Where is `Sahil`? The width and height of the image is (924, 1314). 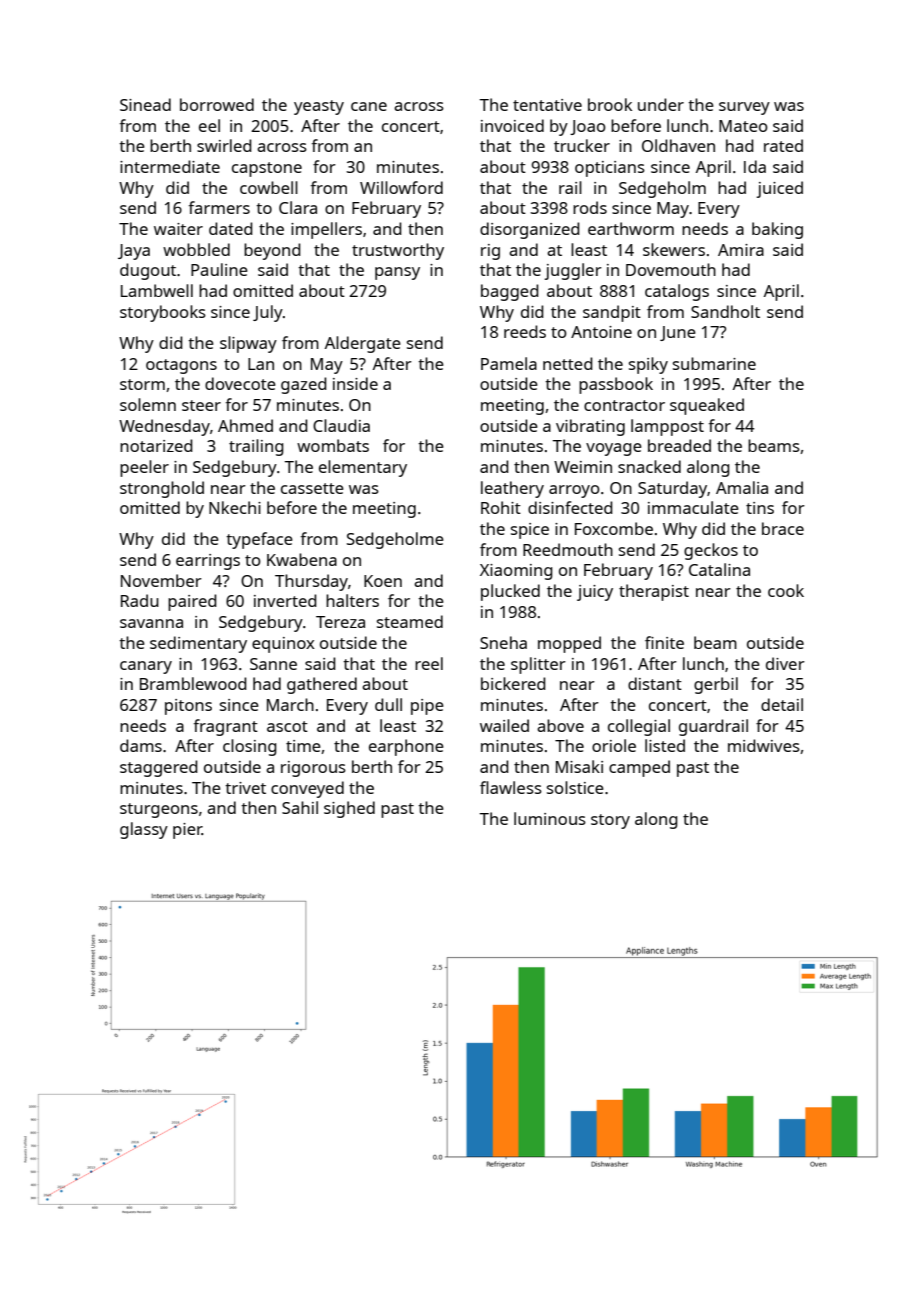 Sahil is located at coordinates (300, 807).
